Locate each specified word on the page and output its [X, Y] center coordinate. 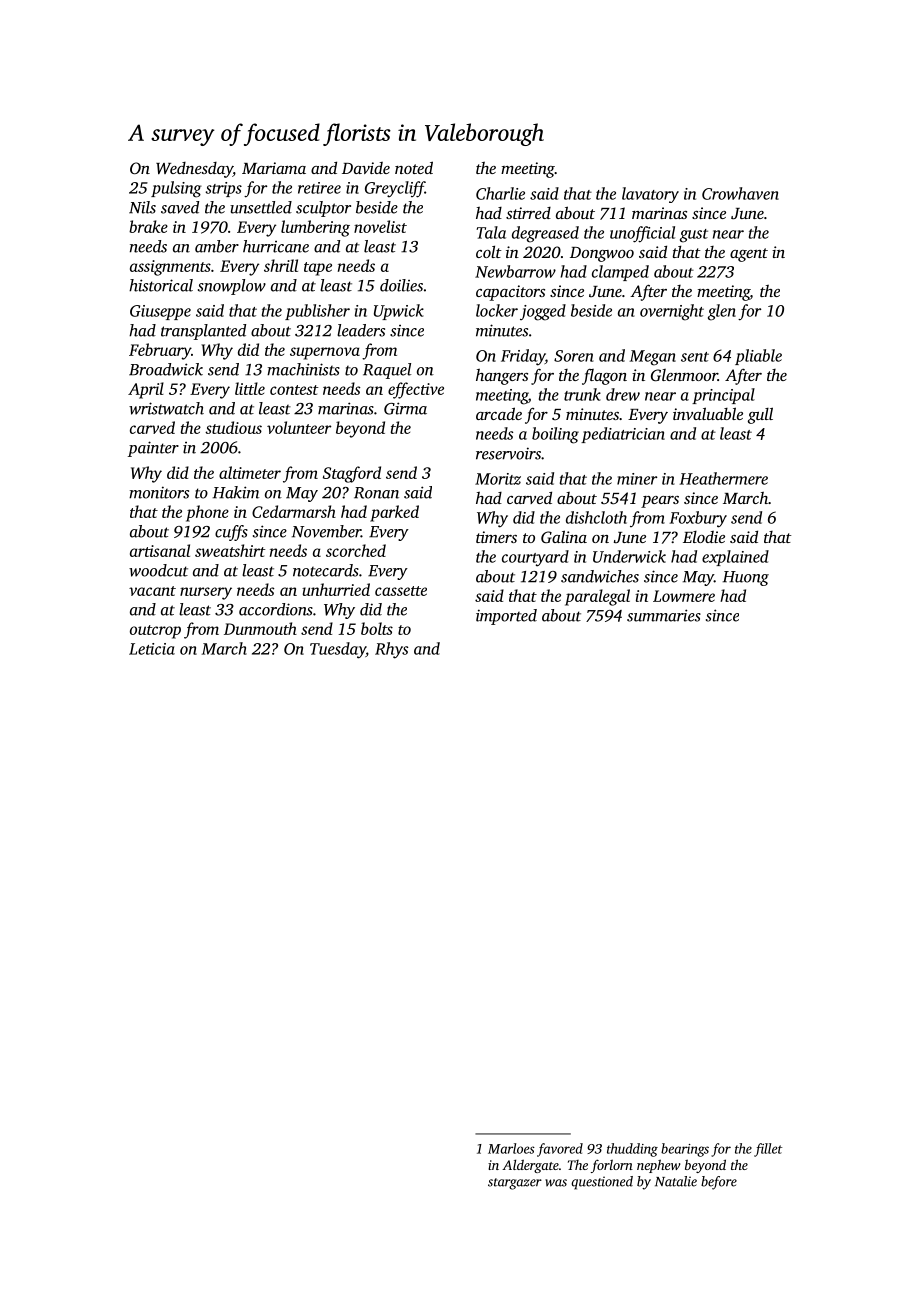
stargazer [515, 1184]
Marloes [511, 1148]
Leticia [152, 649]
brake [148, 226]
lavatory [650, 195]
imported [506, 617]
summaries [664, 615]
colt [488, 251]
